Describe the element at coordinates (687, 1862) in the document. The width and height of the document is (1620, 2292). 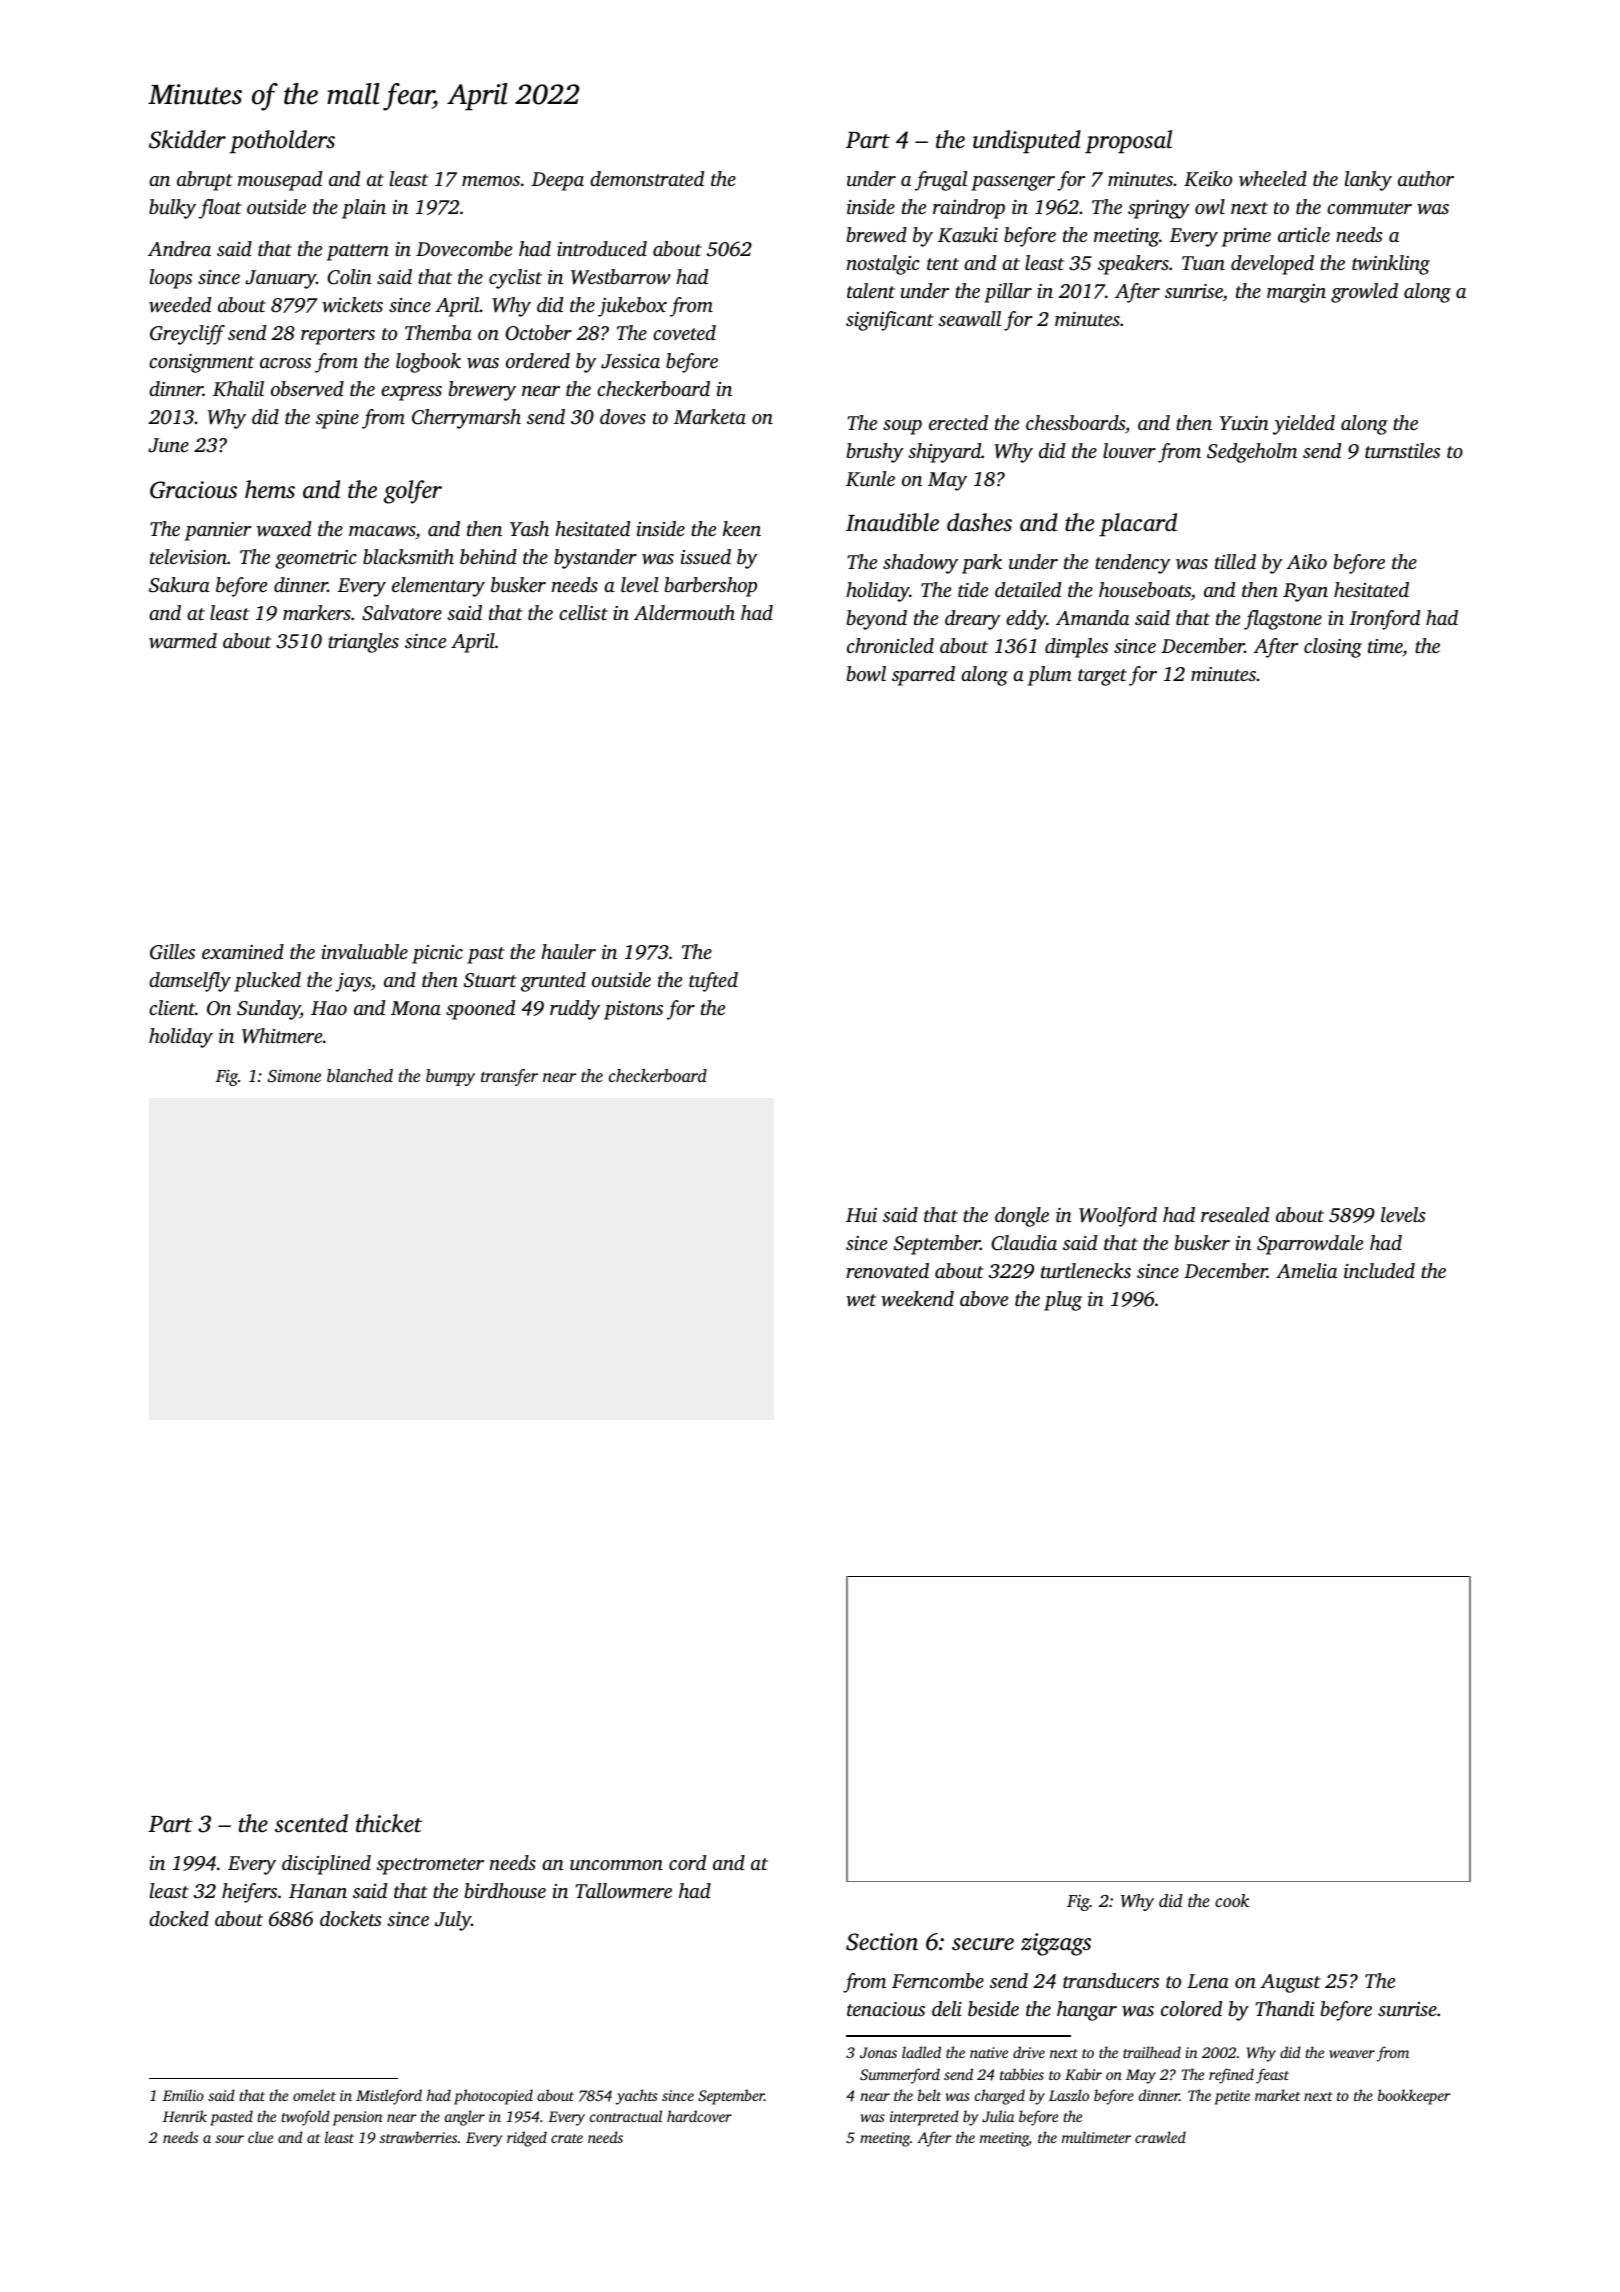
I see `cord` at that location.
